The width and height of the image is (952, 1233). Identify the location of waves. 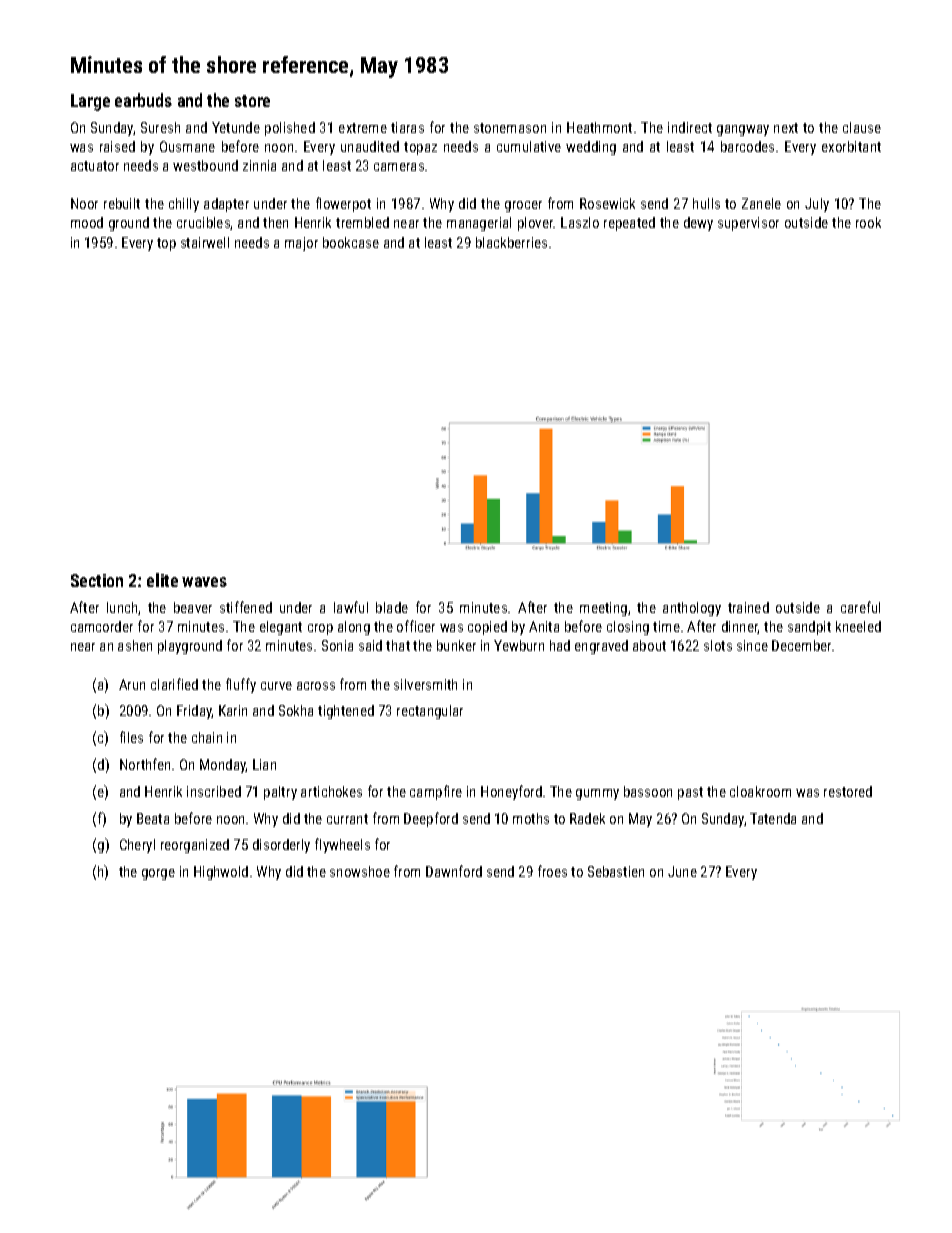
(204, 582).
